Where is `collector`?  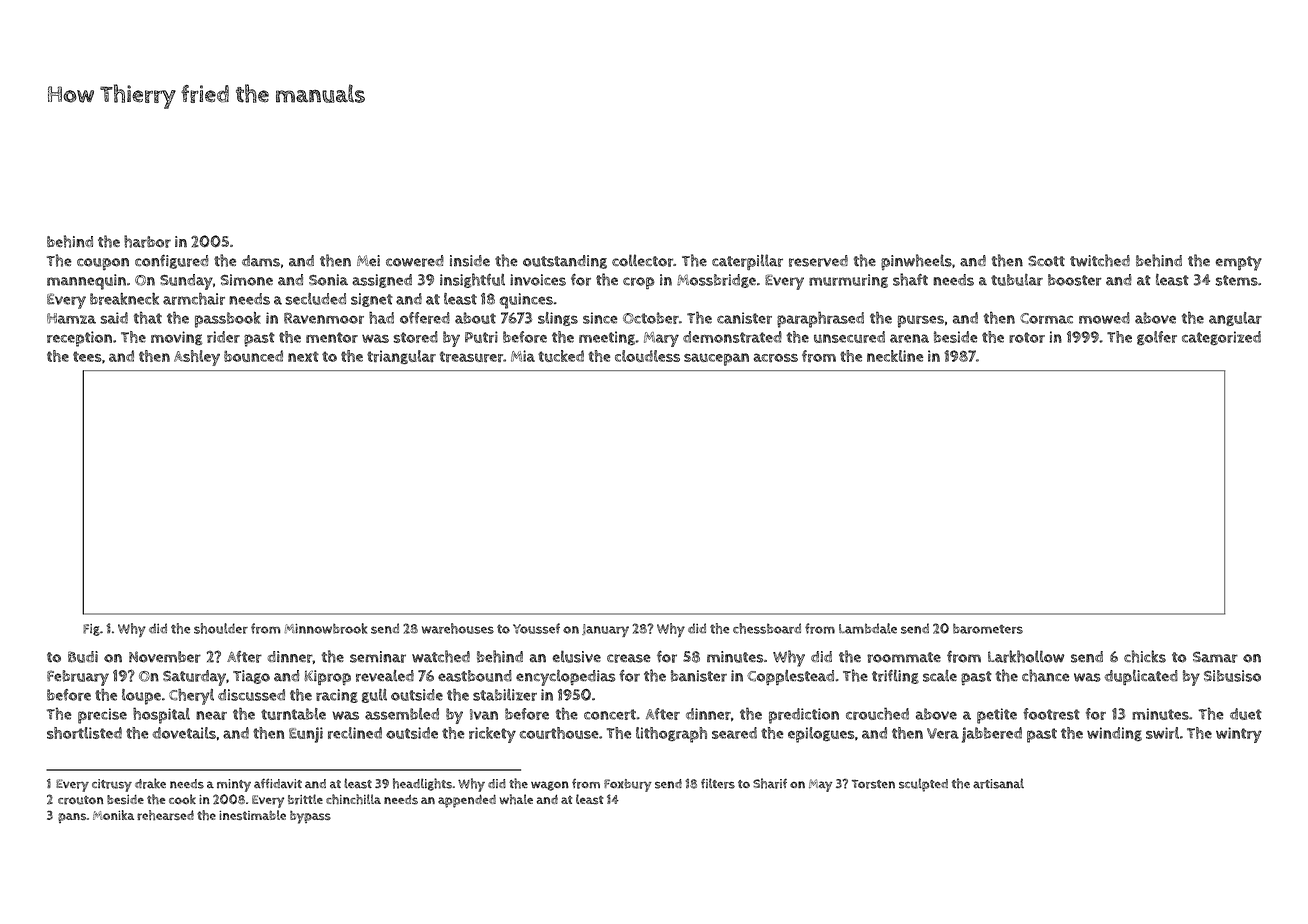
collector is located at coordinates (642, 260).
